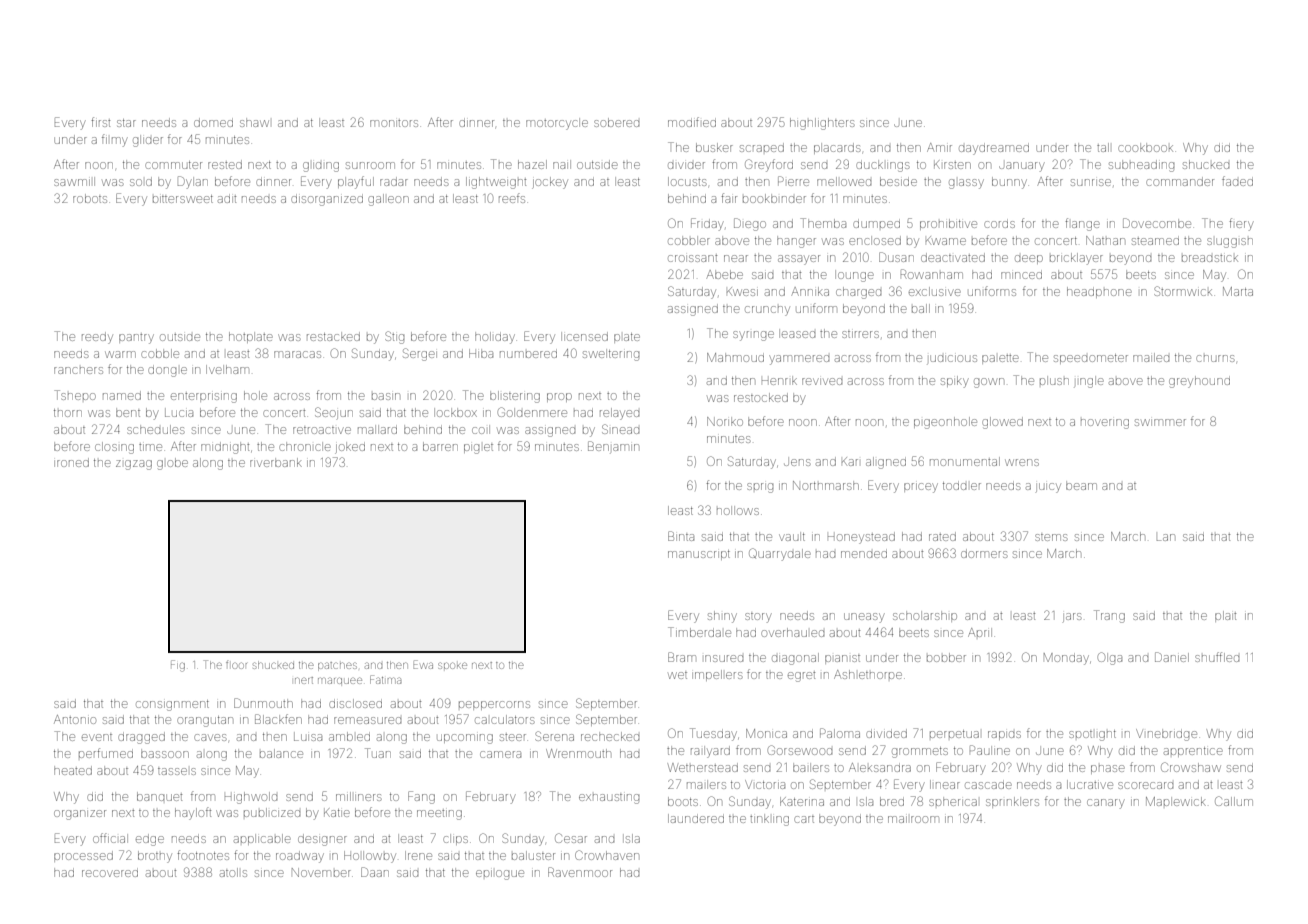 The width and height of the screenshot is (1308, 924). Describe the element at coordinates (297, 354) in the screenshot. I see `maracas` at that location.
